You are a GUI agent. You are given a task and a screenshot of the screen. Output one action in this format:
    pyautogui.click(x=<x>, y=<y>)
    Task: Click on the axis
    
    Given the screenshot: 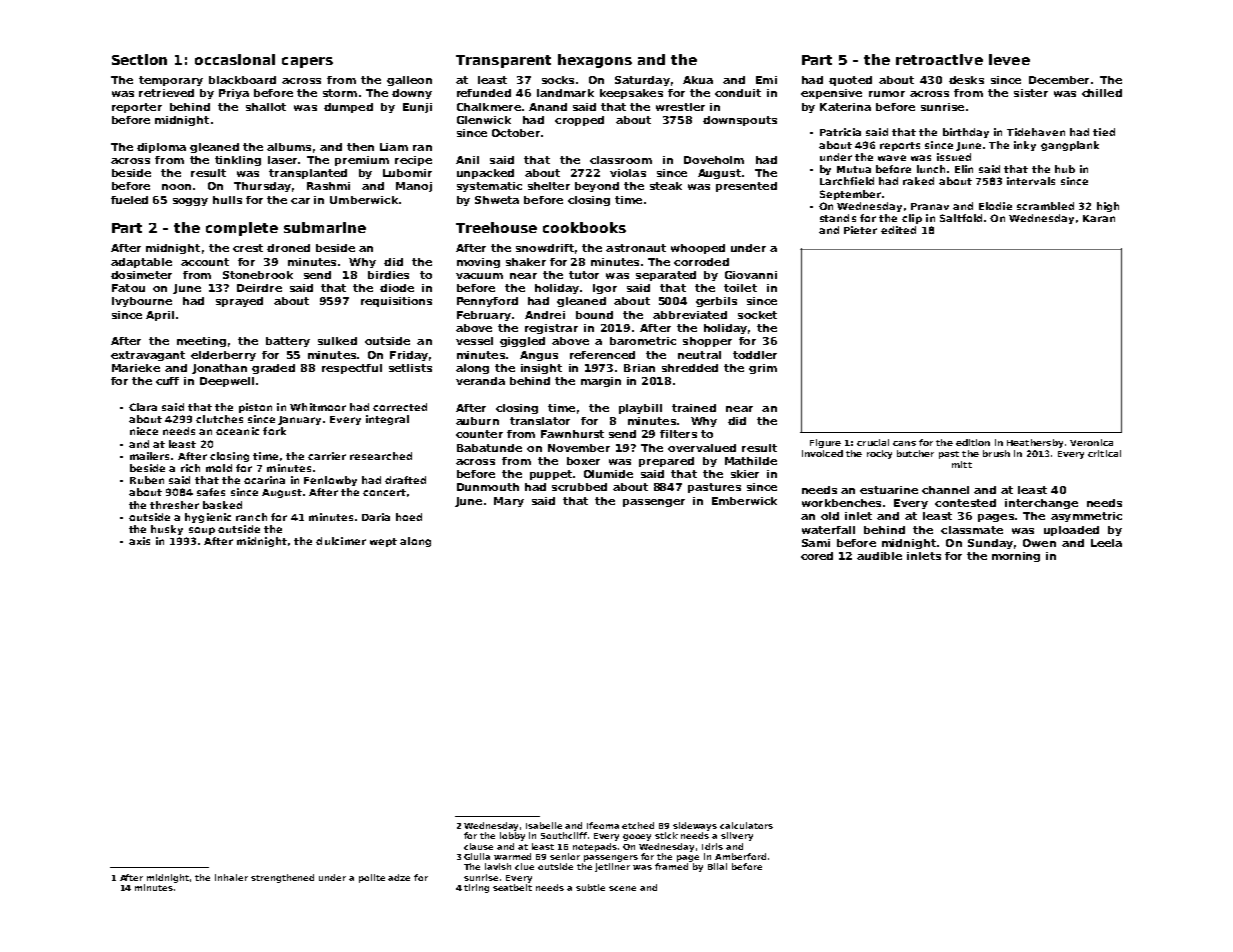 What is the action you would take?
    pyautogui.click(x=139, y=541)
